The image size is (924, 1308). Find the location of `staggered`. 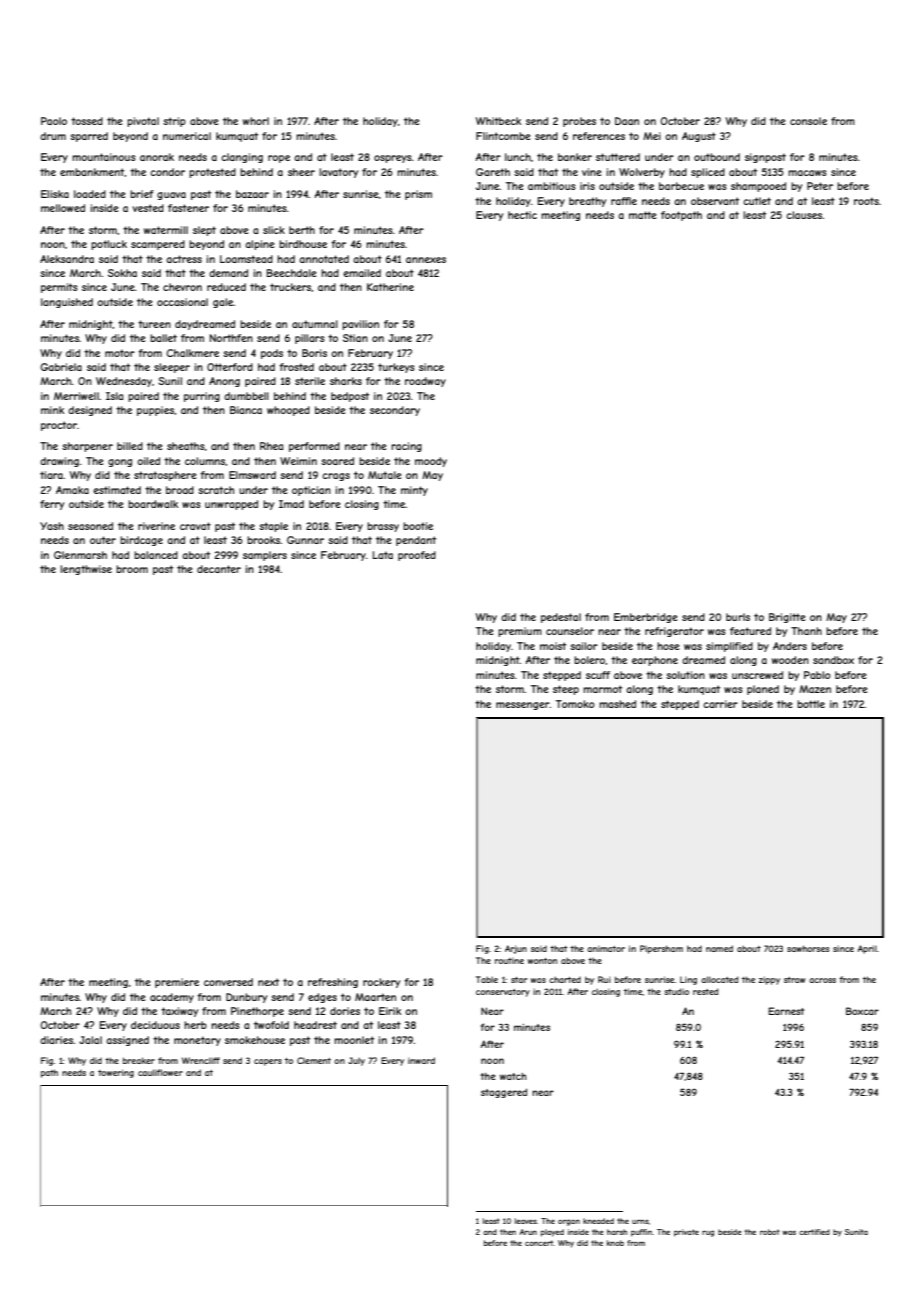

staggered is located at coordinates (504, 1093).
